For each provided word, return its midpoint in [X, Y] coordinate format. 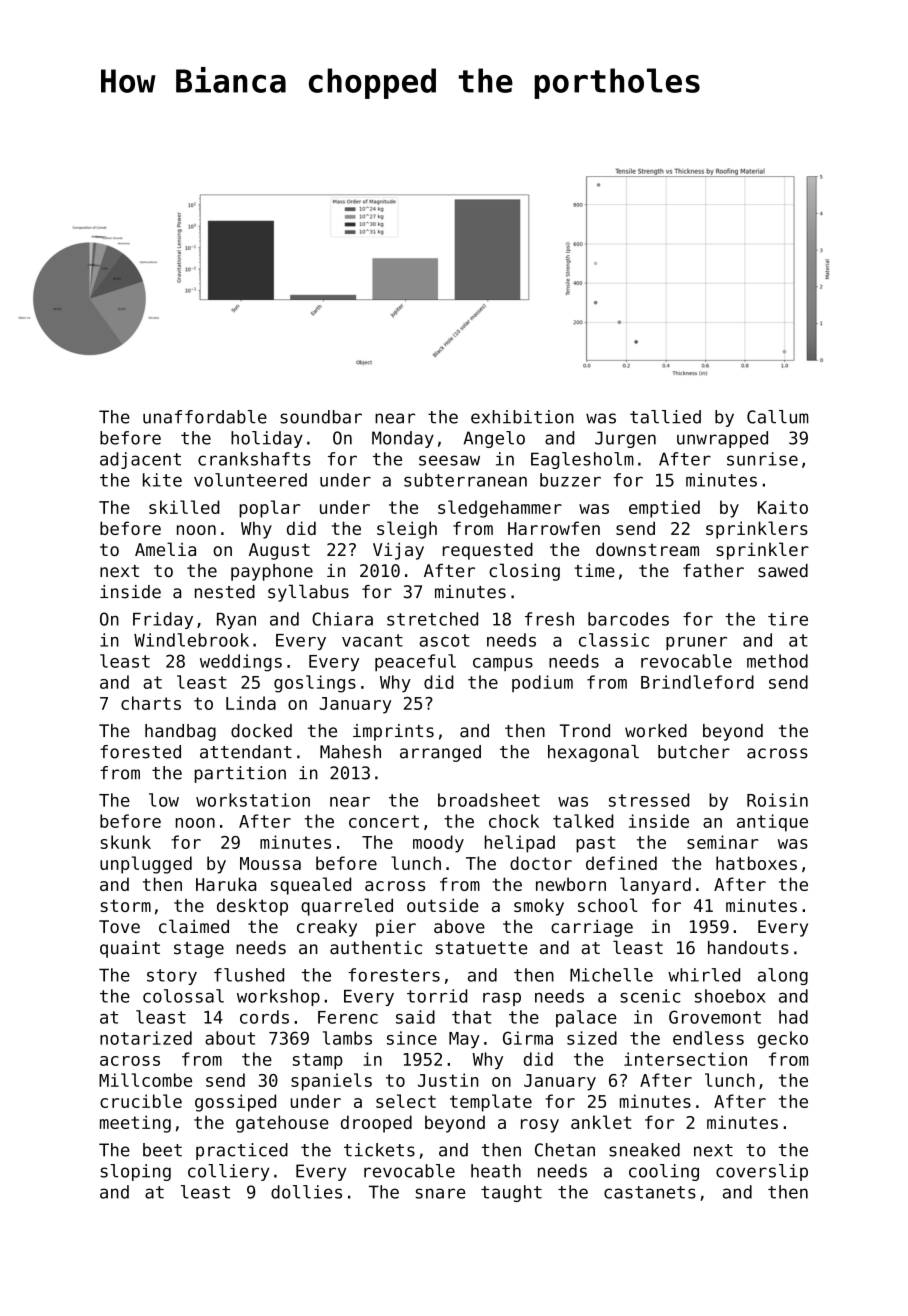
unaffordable [205, 417]
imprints [393, 732]
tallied [665, 417]
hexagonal [593, 753]
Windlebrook [191, 640]
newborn [571, 884]
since [412, 1038]
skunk [125, 842]
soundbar [321, 417]
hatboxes [756, 863]
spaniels [331, 1082]
